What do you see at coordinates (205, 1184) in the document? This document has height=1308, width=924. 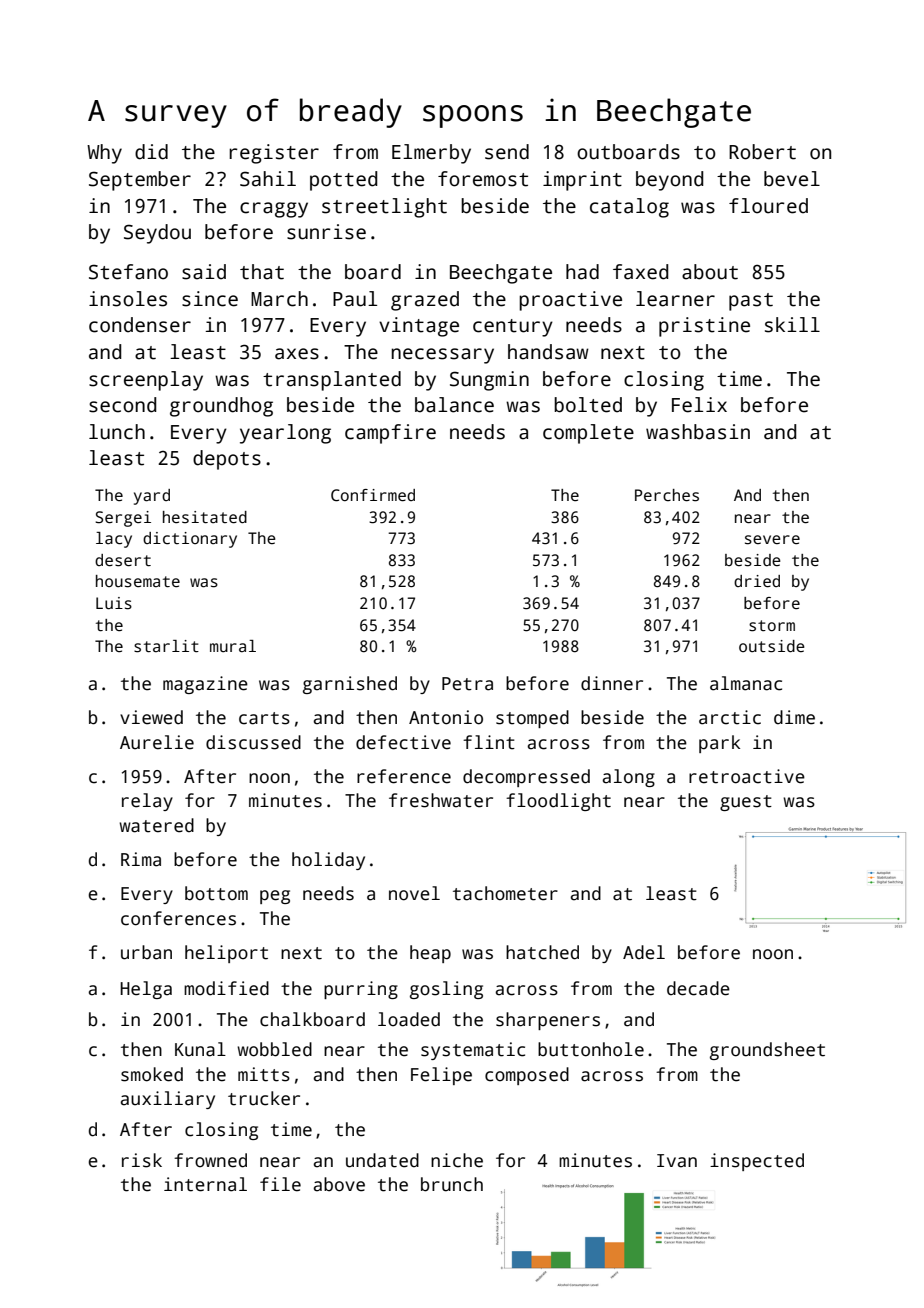 I see `internal` at bounding box center [205, 1184].
